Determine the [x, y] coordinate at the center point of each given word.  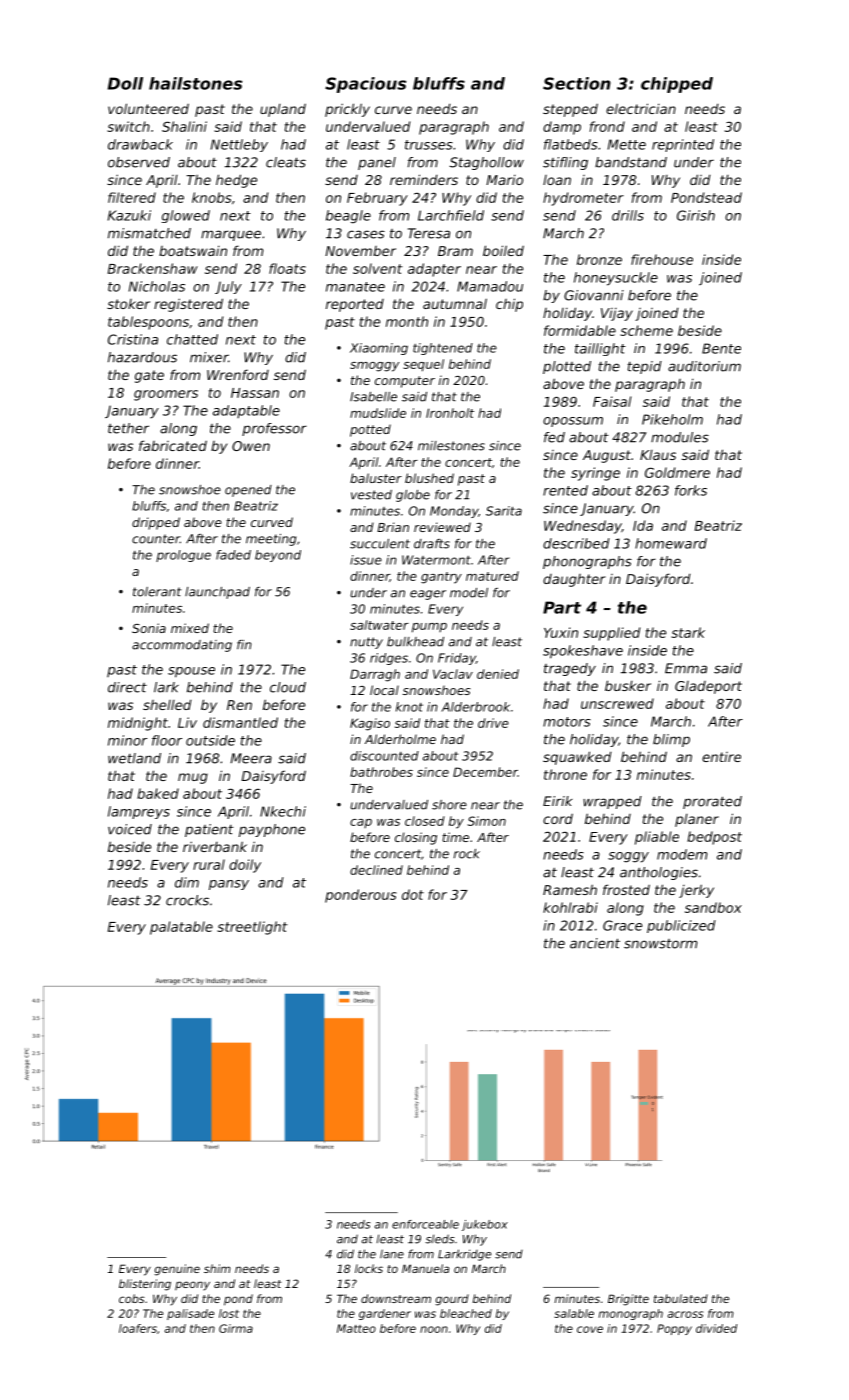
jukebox [485, 1225]
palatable [181, 928]
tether [128, 428]
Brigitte [628, 1300]
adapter [434, 270]
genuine [177, 1270]
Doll [125, 83]
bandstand [631, 162]
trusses [429, 145]
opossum [573, 422]
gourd [452, 1300]
